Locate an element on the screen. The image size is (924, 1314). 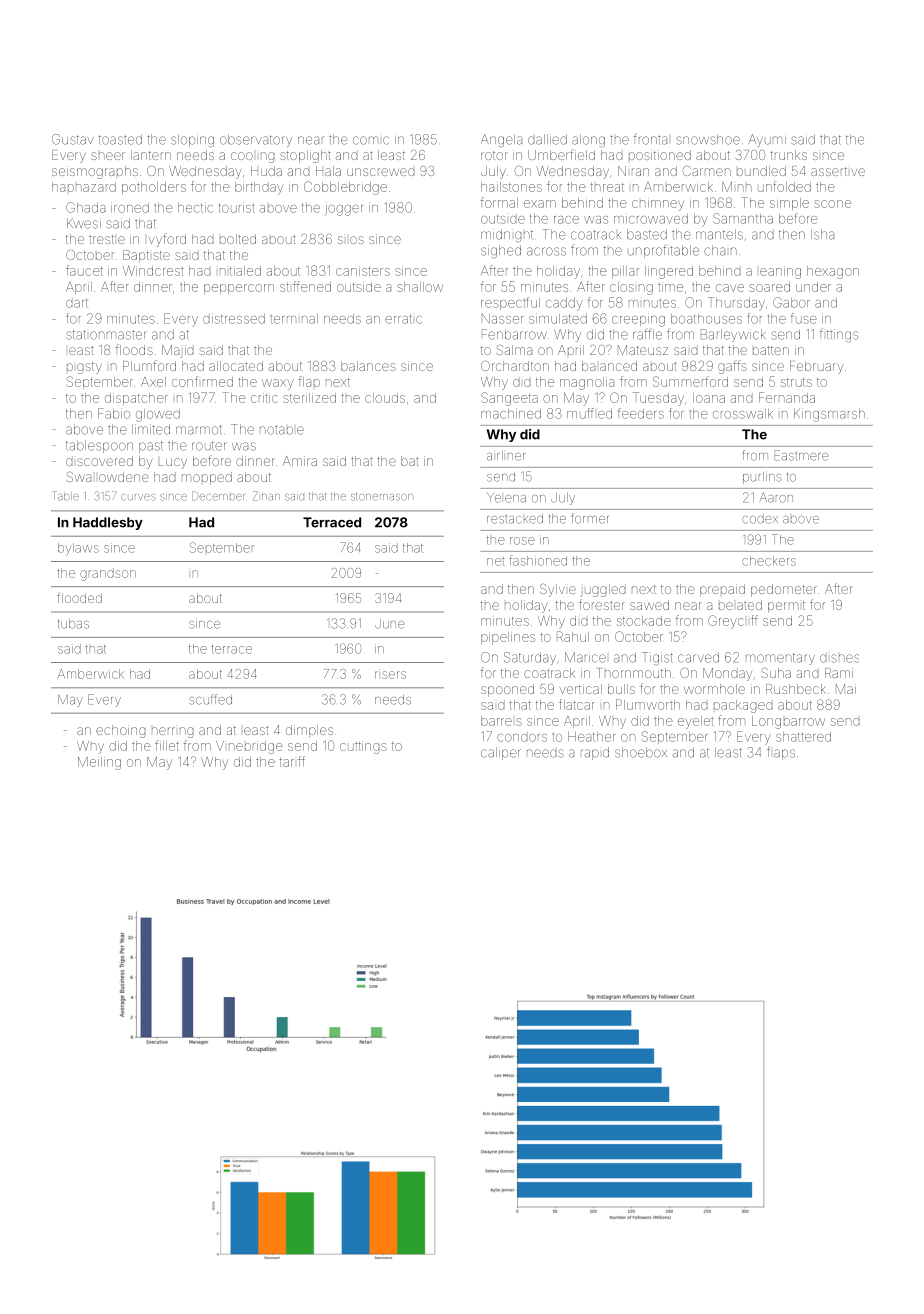
tariff is located at coordinates (292, 761).
